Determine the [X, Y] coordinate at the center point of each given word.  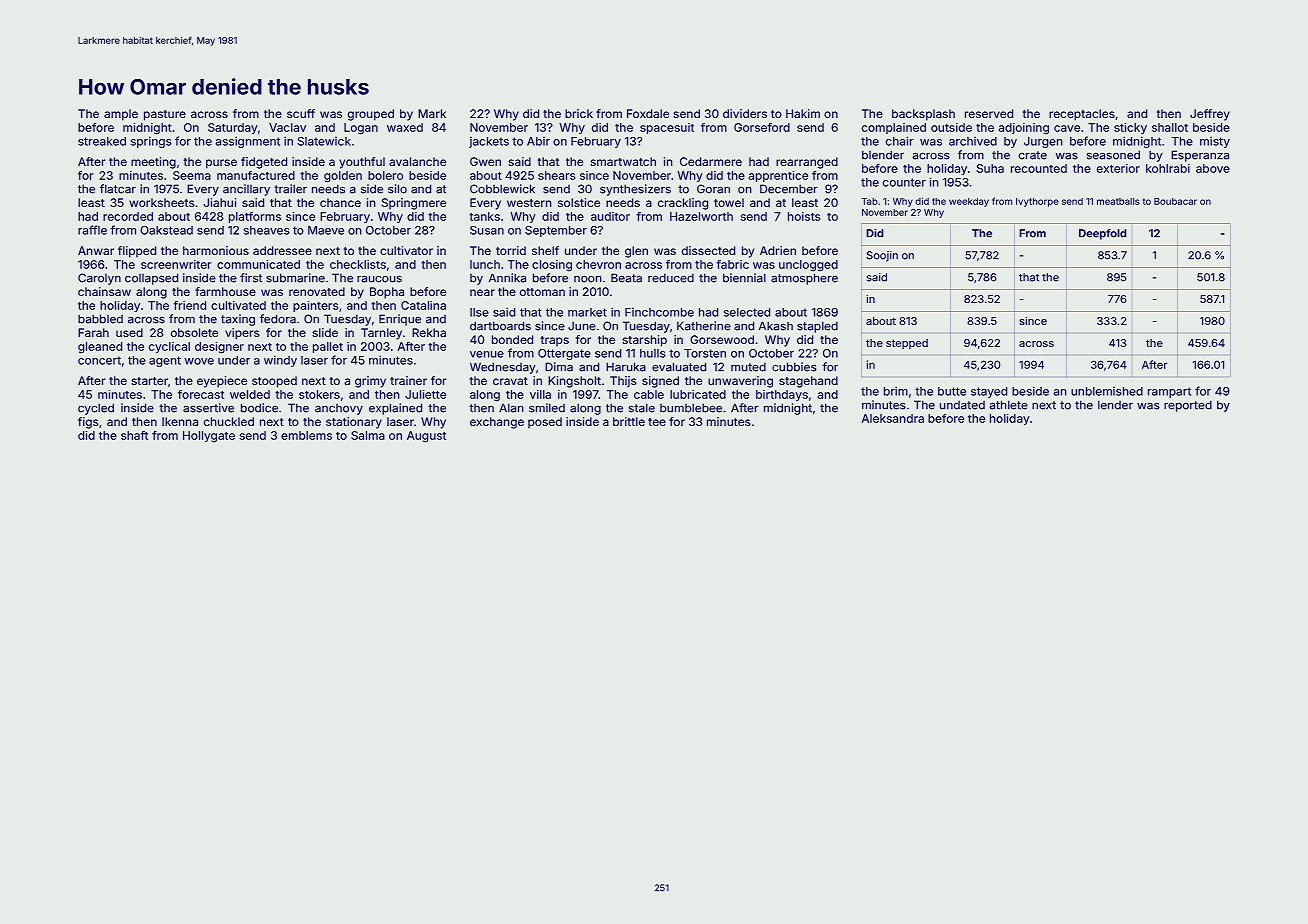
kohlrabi [1168, 168]
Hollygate [209, 437]
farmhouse [225, 291]
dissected [708, 250]
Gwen [485, 161]
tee [657, 422]
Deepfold [1102, 234]
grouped [371, 115]
